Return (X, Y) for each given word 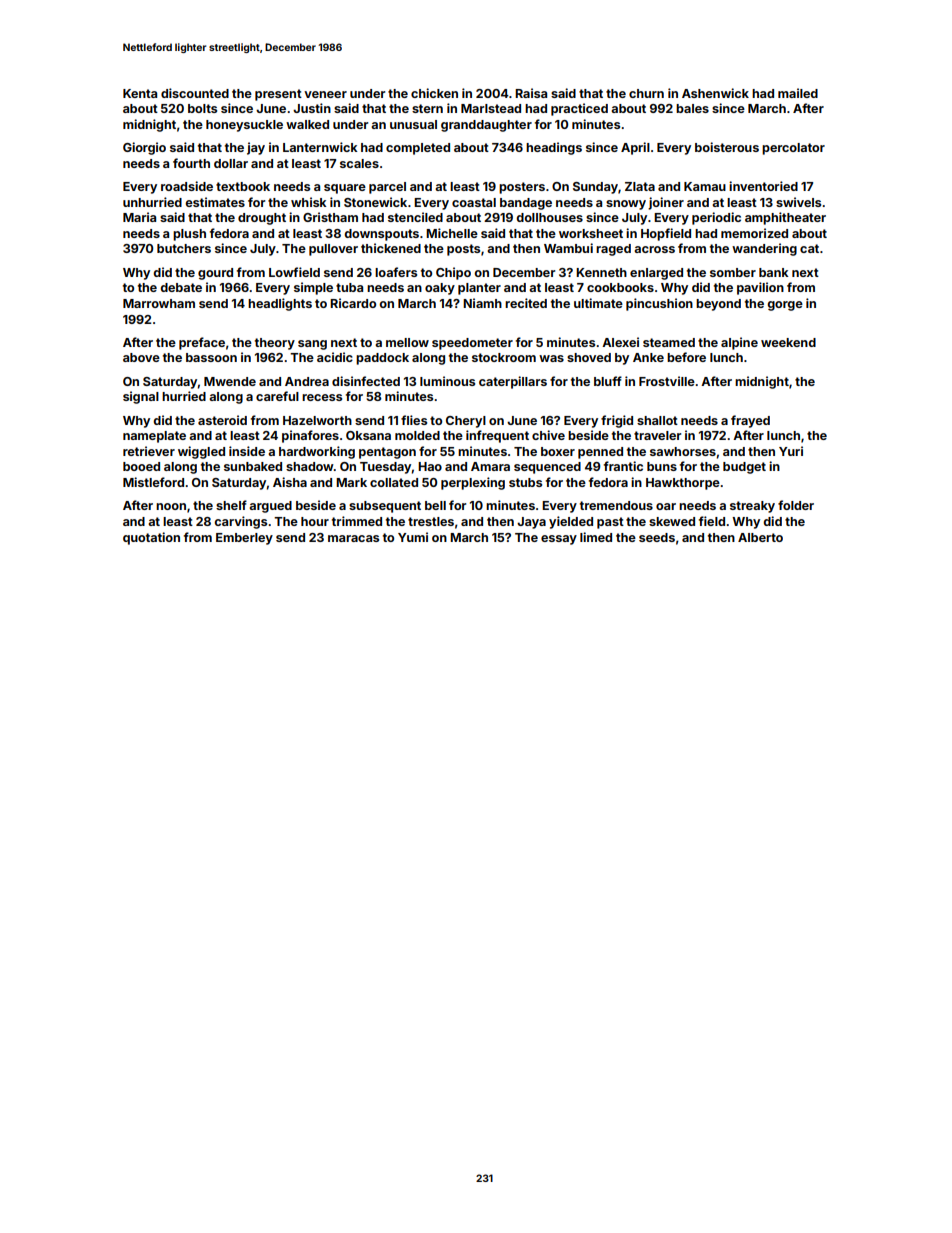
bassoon (211, 357)
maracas (353, 538)
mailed (798, 93)
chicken (434, 93)
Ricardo (353, 303)
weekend (788, 342)
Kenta (140, 93)
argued (270, 507)
